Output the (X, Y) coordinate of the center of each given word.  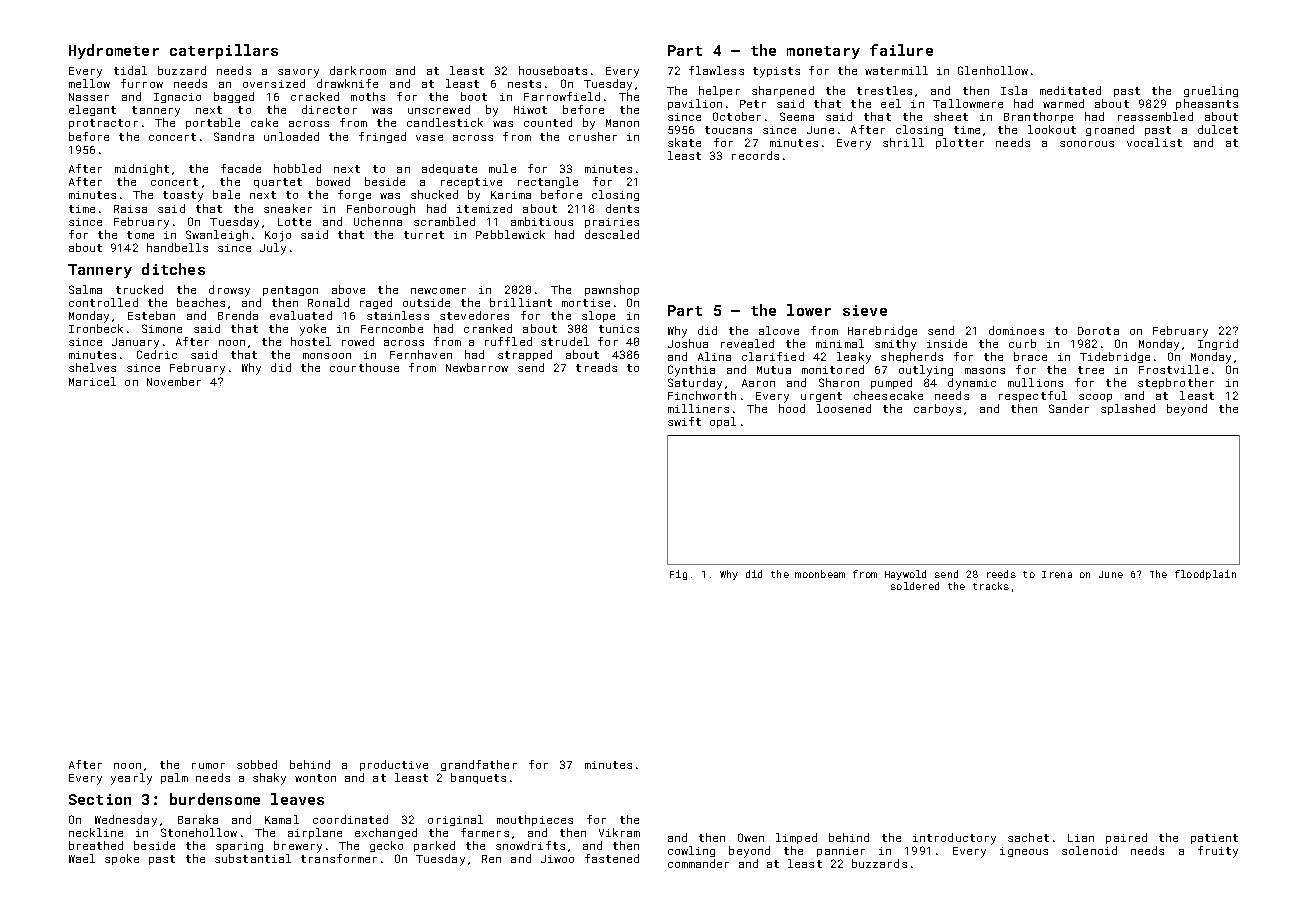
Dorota (1098, 331)
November (174, 381)
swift (684, 421)
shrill (903, 142)
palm (174, 778)
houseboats (553, 70)
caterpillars (224, 51)
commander (698, 863)
